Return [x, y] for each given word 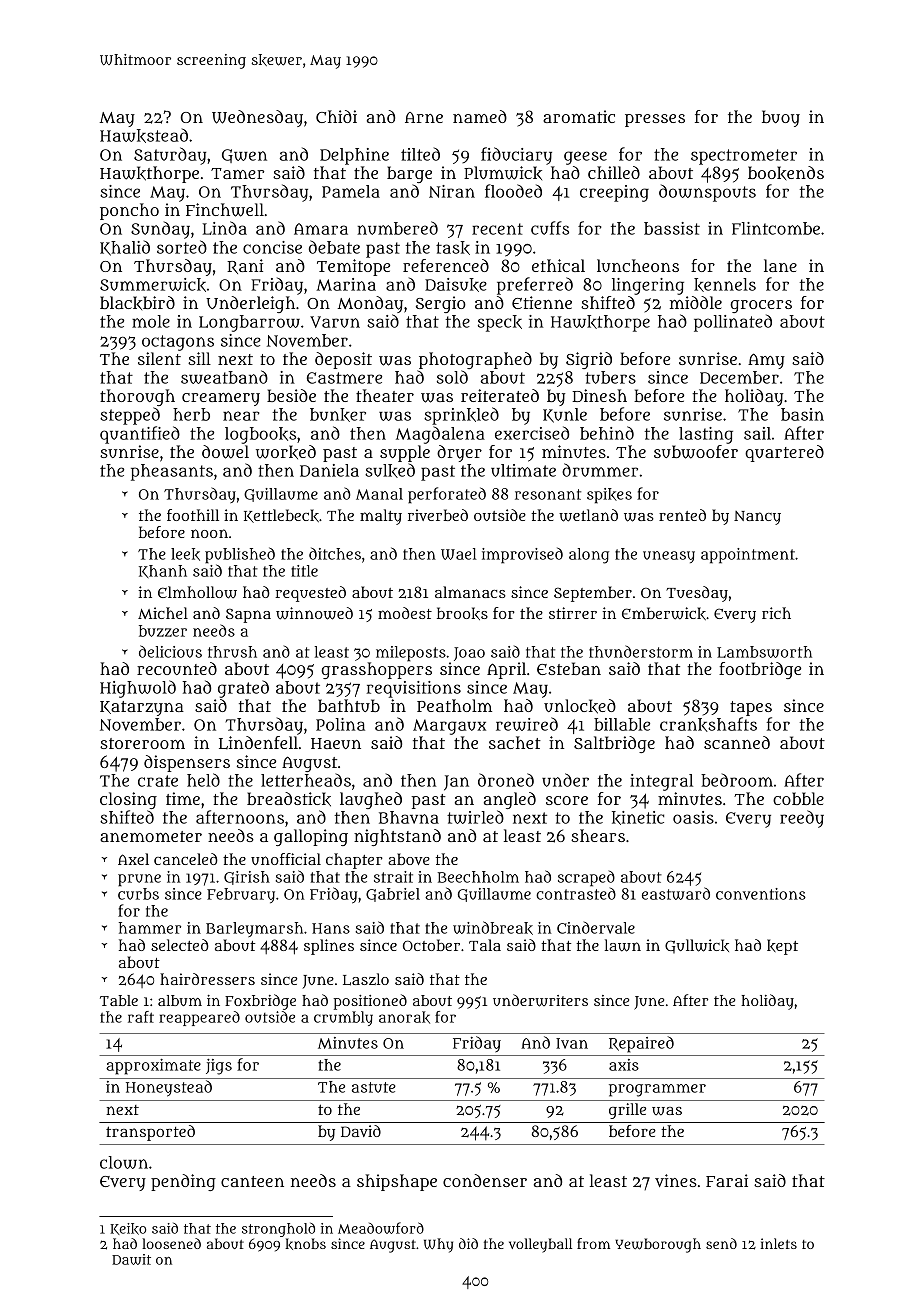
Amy [766, 361]
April [506, 670]
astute [374, 1087]
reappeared [199, 1018]
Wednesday [257, 118]
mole [151, 321]
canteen [252, 1181]
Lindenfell [258, 743]
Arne [424, 117]
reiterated [500, 395]
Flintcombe [776, 228]
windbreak [493, 928]
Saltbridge [614, 744]
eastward [676, 893]
